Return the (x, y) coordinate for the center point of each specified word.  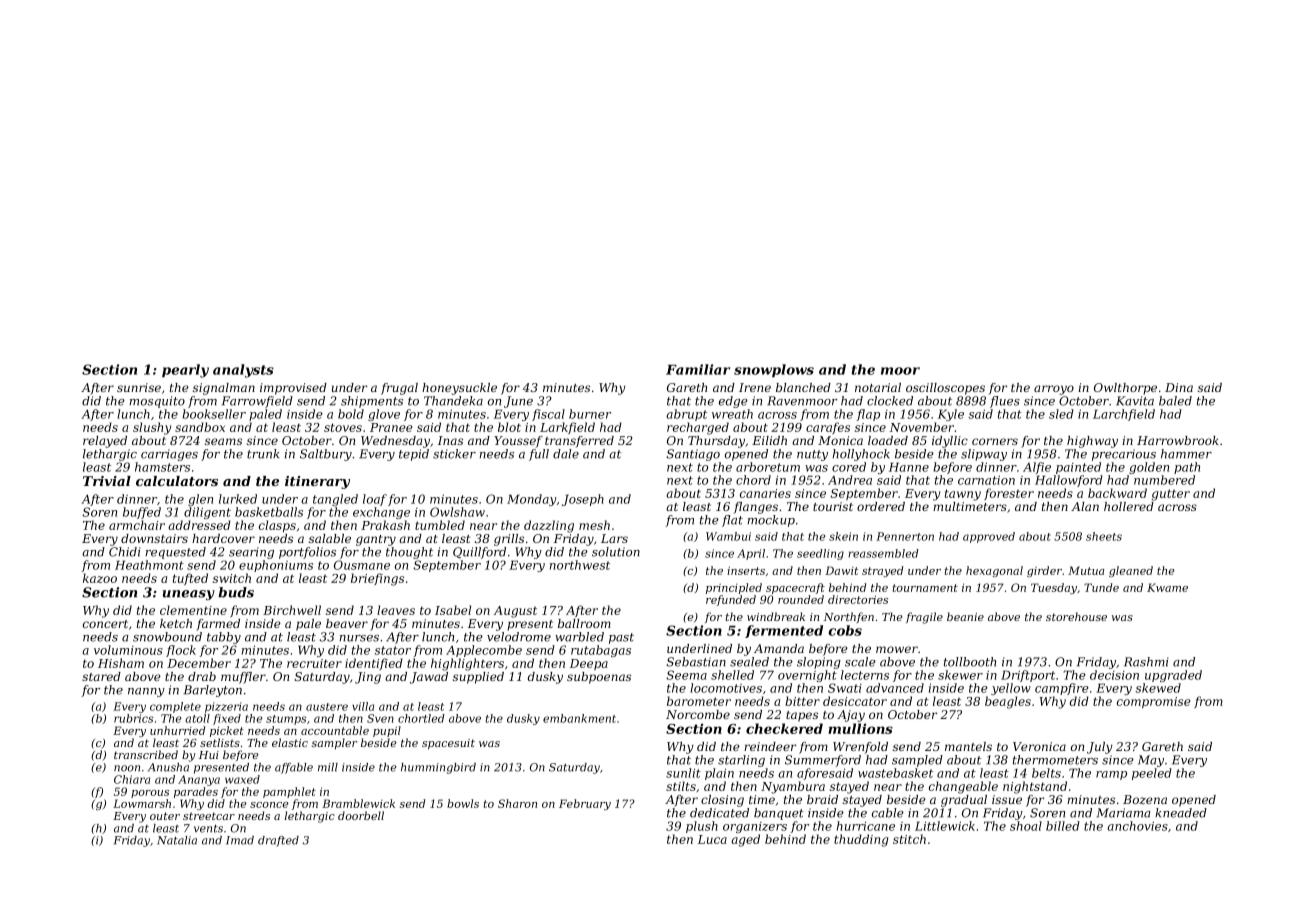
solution (616, 552)
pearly (185, 371)
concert (105, 624)
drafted (278, 841)
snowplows (774, 371)
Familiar (698, 369)
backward (1117, 493)
